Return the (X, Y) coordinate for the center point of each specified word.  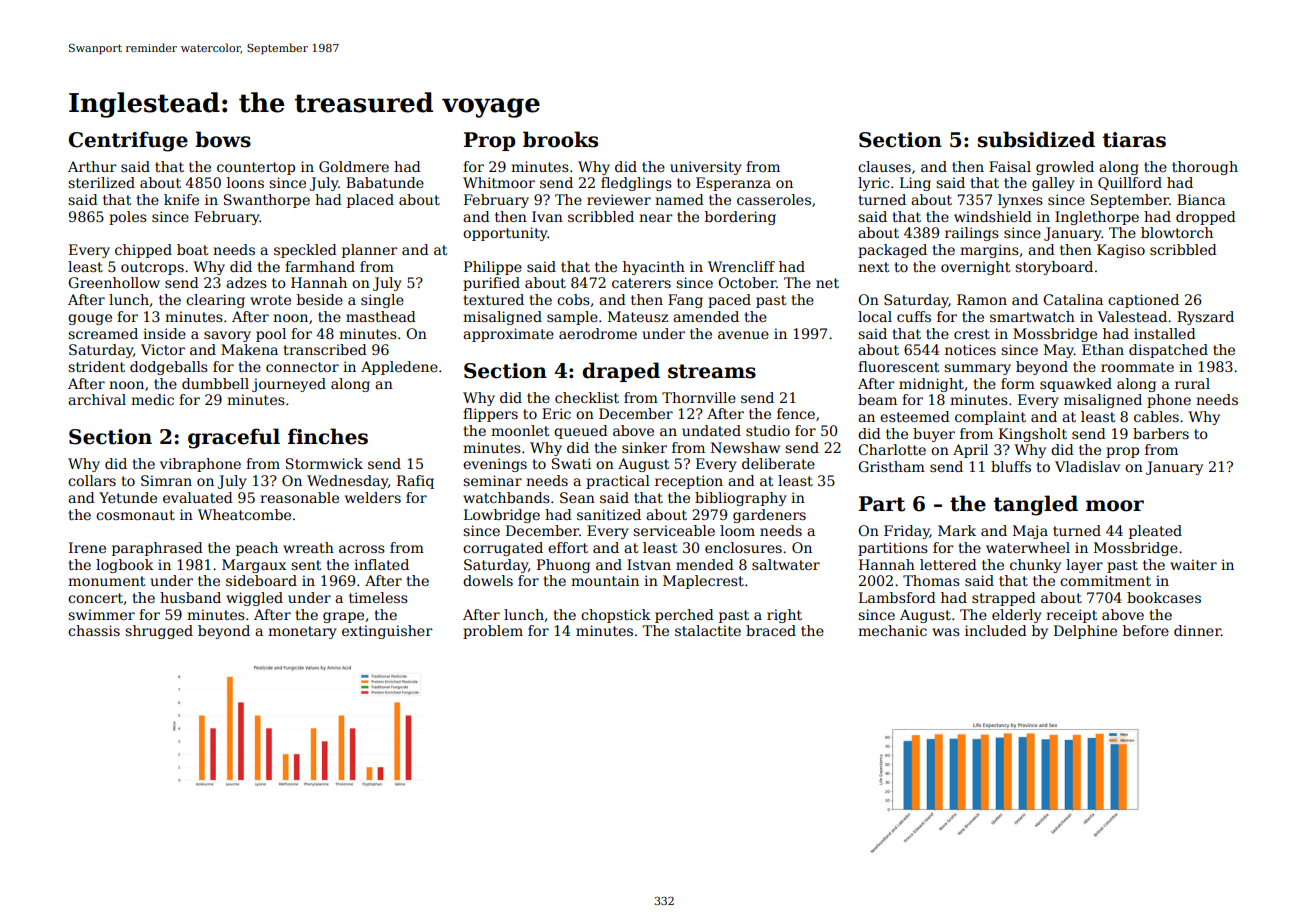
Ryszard (1205, 318)
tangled (1035, 505)
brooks (560, 139)
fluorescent (898, 366)
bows (223, 139)
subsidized (1036, 139)
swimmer (101, 614)
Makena (249, 349)
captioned (1143, 301)
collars (92, 480)
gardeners (769, 516)
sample (572, 318)
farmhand (320, 266)
